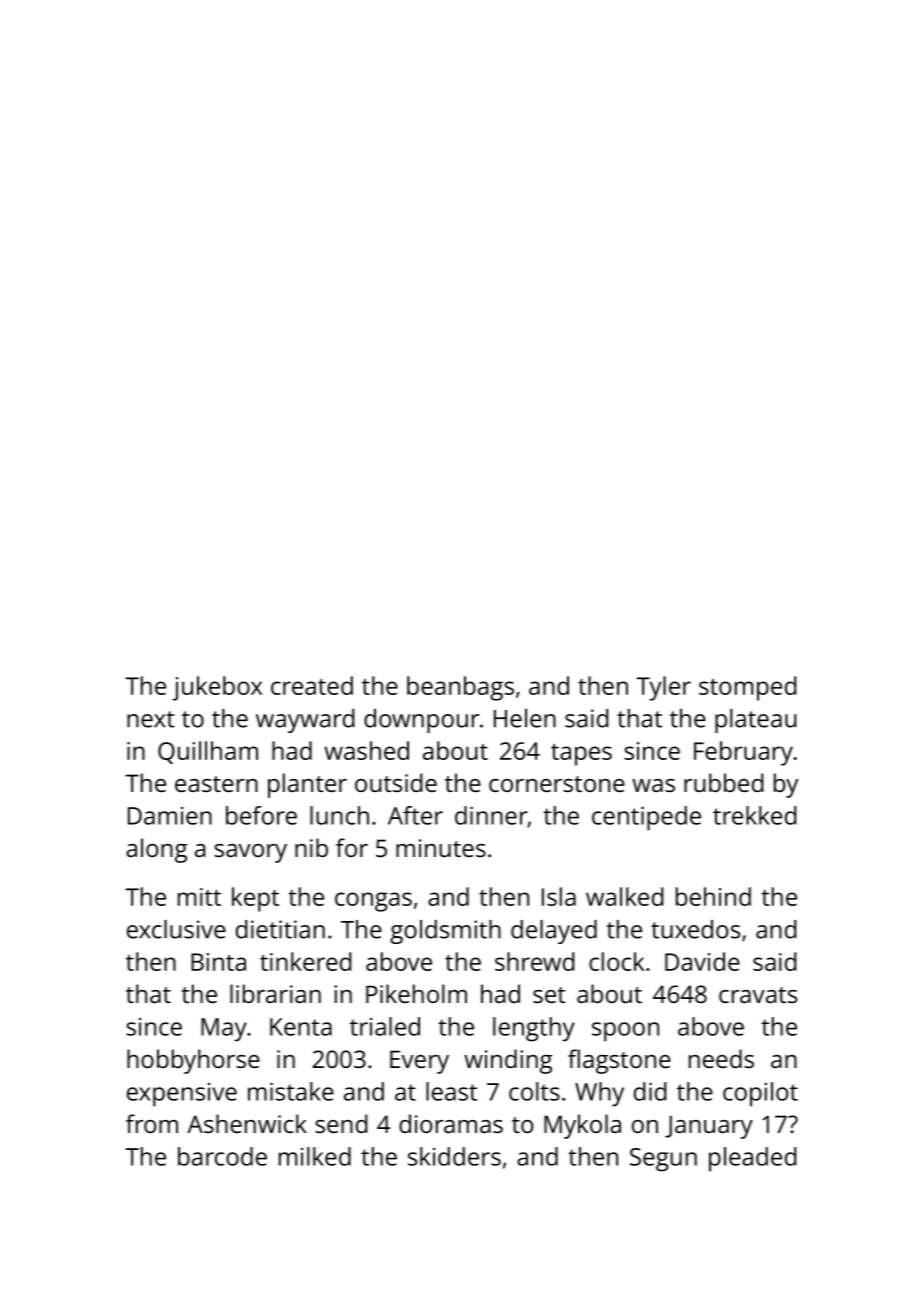  I want to click on created, so click(312, 685).
